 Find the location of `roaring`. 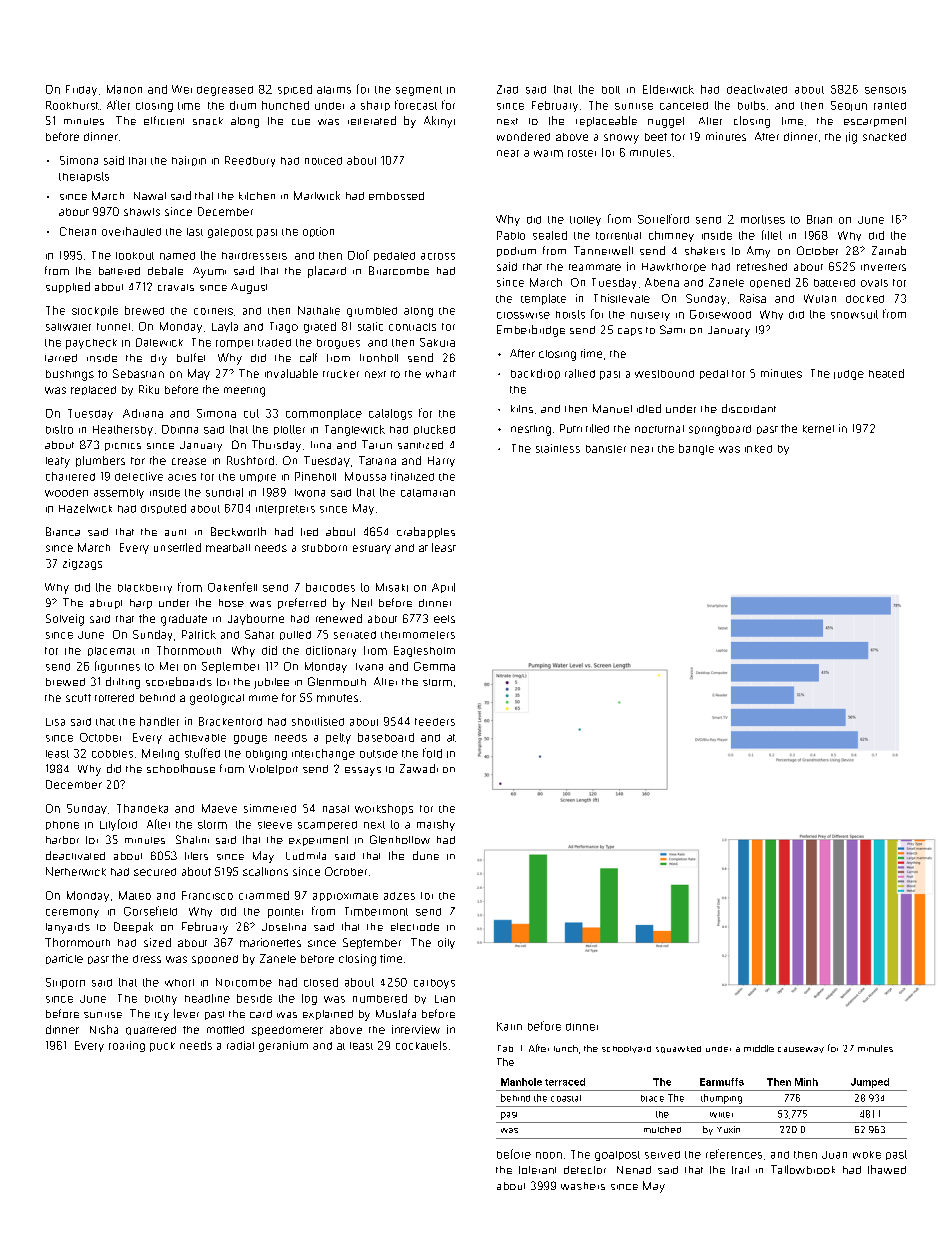

roaring is located at coordinates (127, 1046).
